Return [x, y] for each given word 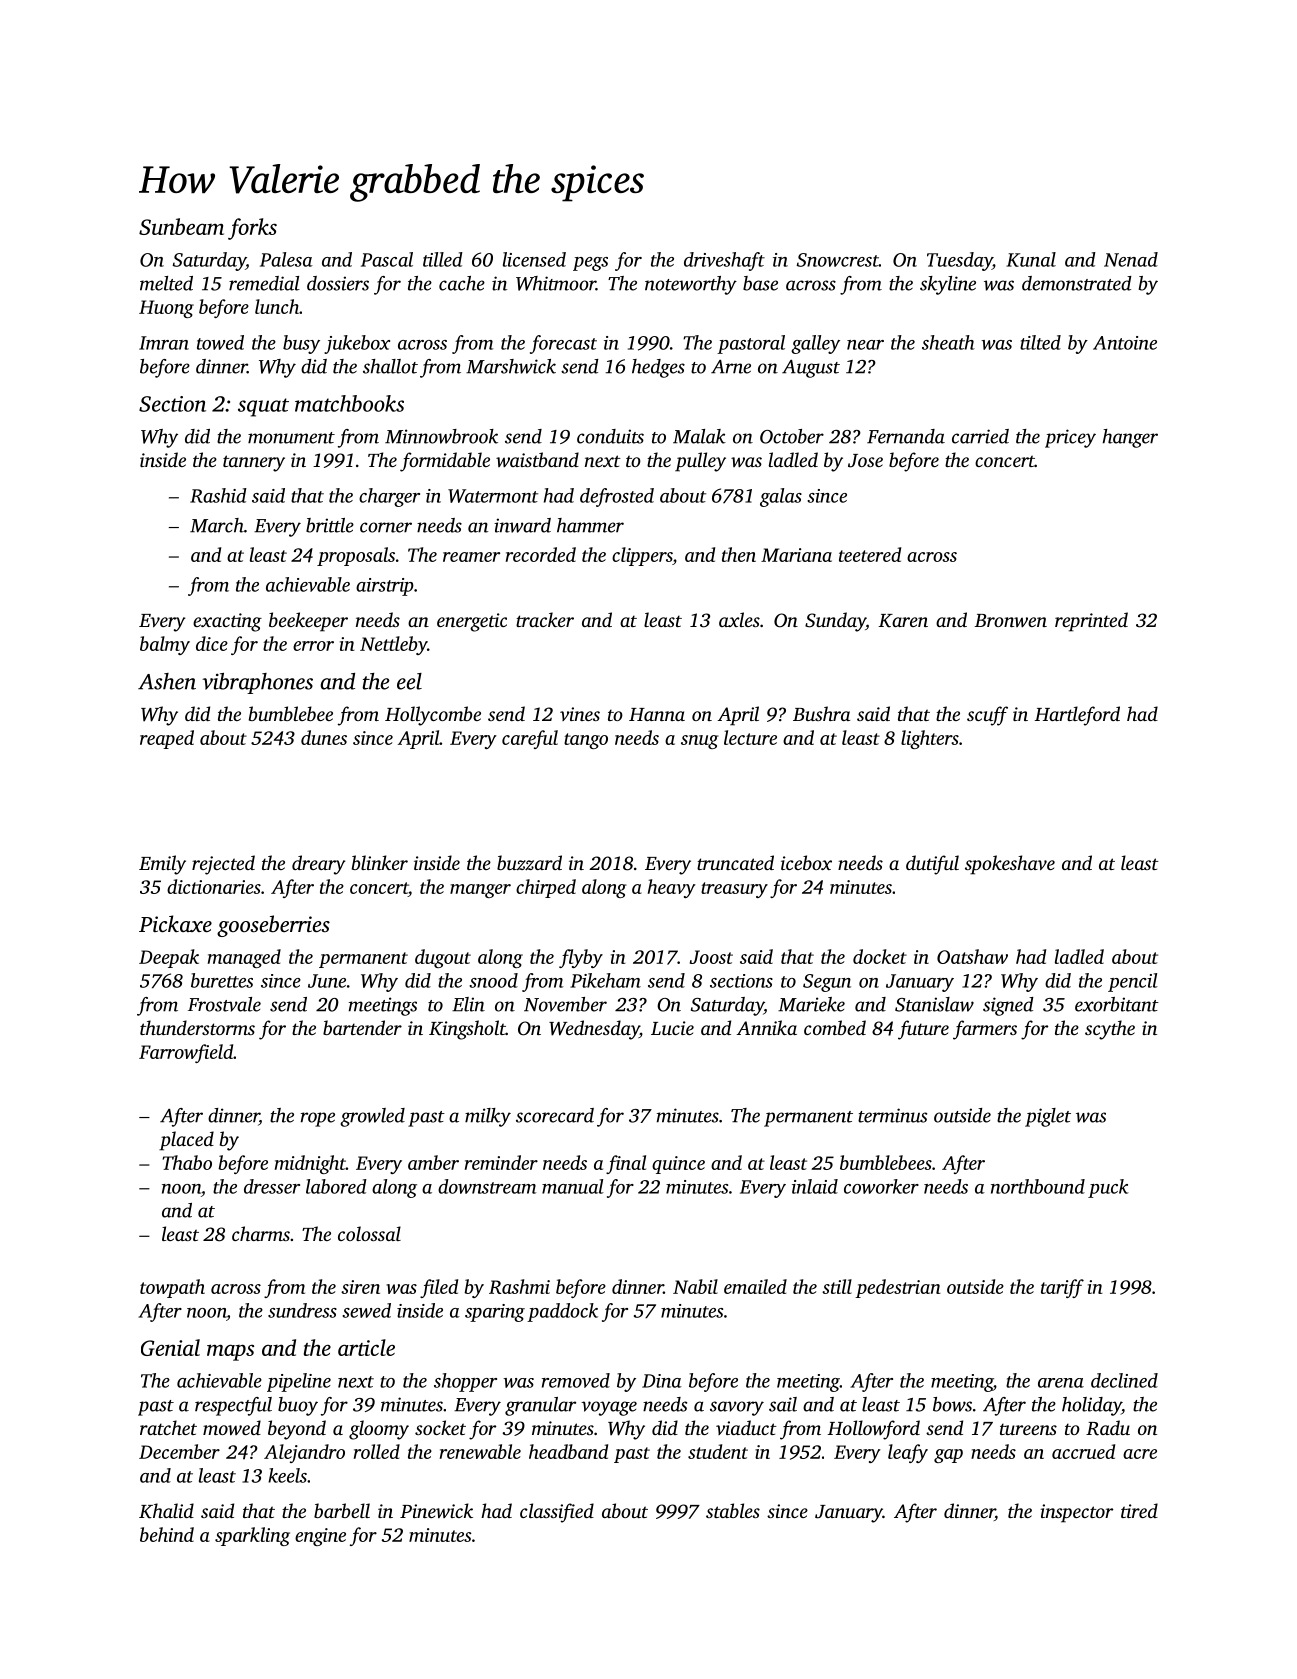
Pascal [387, 259]
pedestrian [898, 1288]
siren [360, 1287]
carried [980, 436]
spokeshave [1010, 865]
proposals [356, 556]
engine [320, 1537]
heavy [672, 888]
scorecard [555, 1115]
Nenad [1131, 259]
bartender [362, 1027]
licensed [534, 259]
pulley [700, 462]
